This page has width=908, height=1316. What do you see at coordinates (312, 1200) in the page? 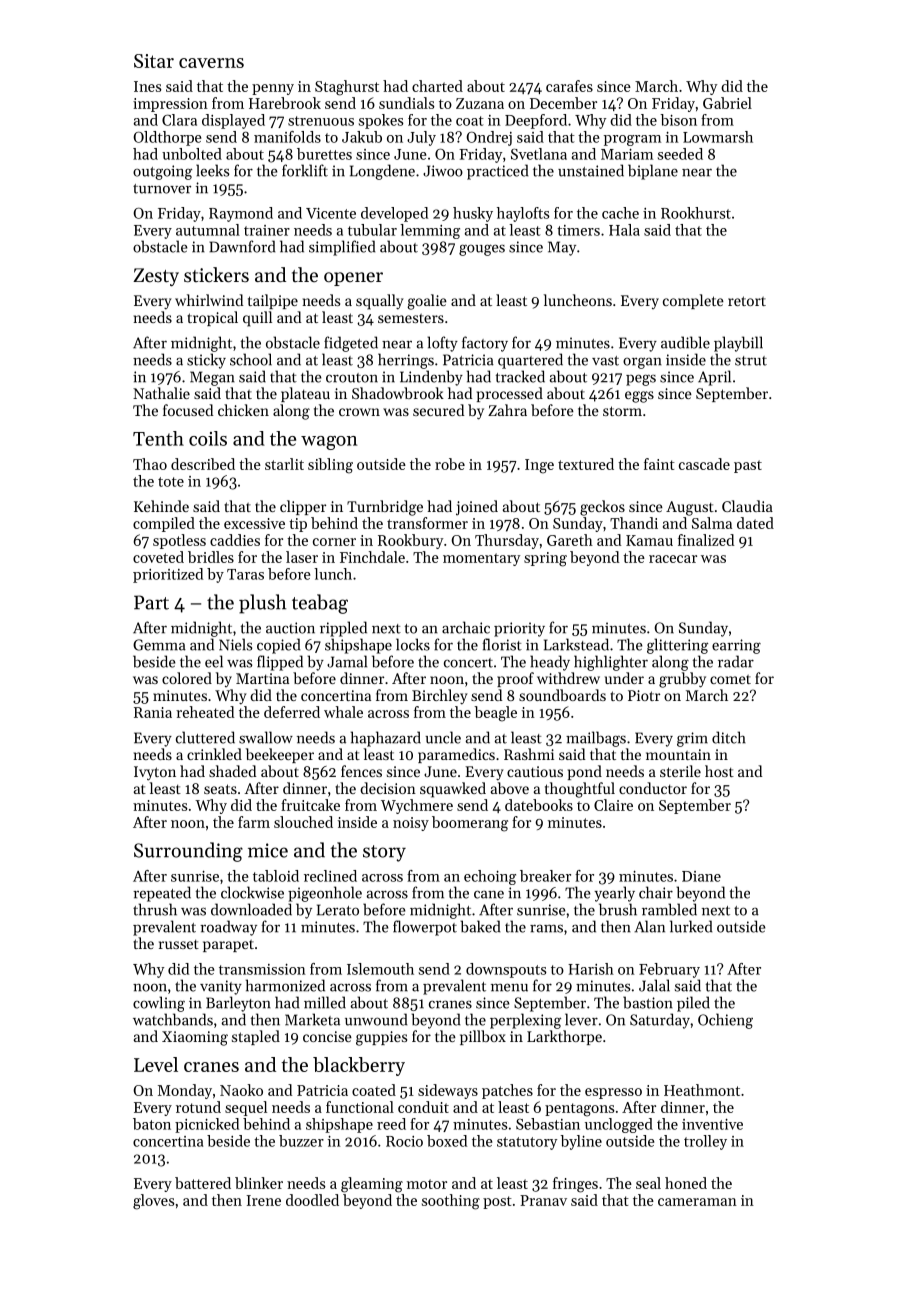
I see `doodled` at bounding box center [312, 1200].
